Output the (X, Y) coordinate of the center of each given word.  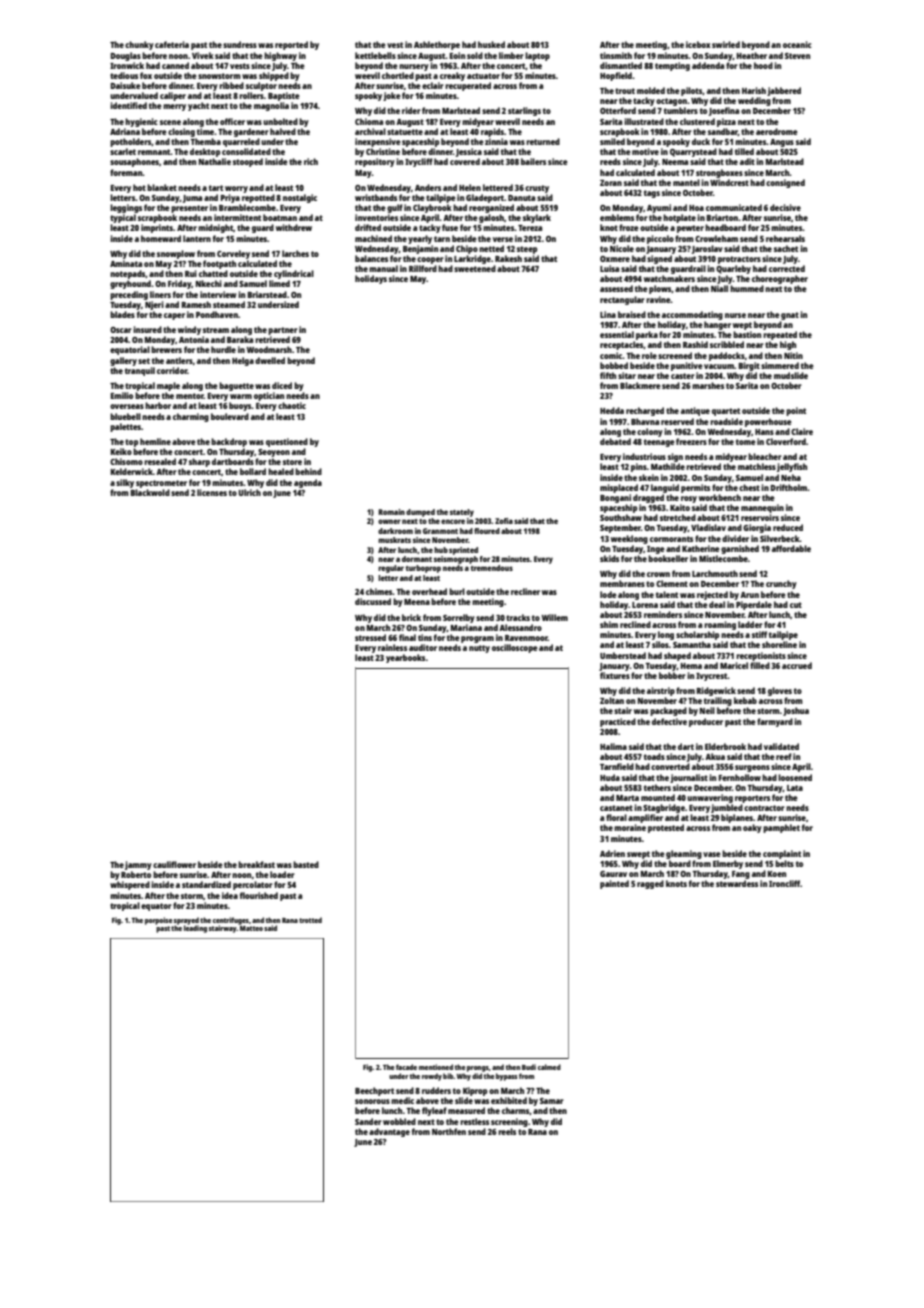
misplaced (619, 488)
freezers (691, 441)
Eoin (457, 55)
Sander (368, 1121)
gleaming (684, 854)
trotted (310, 920)
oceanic (797, 44)
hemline (155, 441)
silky (125, 483)
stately (462, 513)
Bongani (615, 498)
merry (174, 107)
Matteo (251, 928)
